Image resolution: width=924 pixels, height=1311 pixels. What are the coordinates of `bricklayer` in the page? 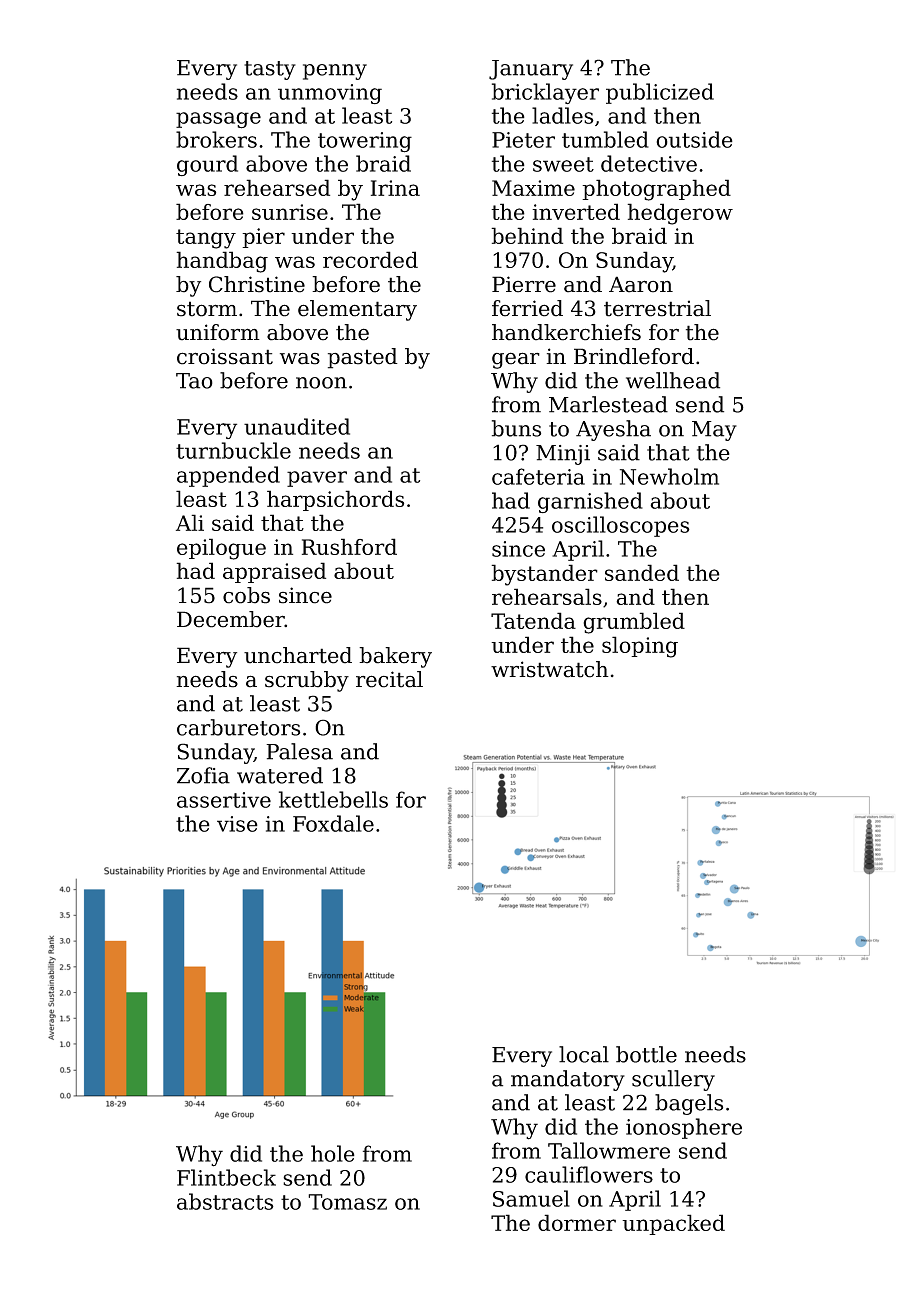 It's located at (545, 93).
